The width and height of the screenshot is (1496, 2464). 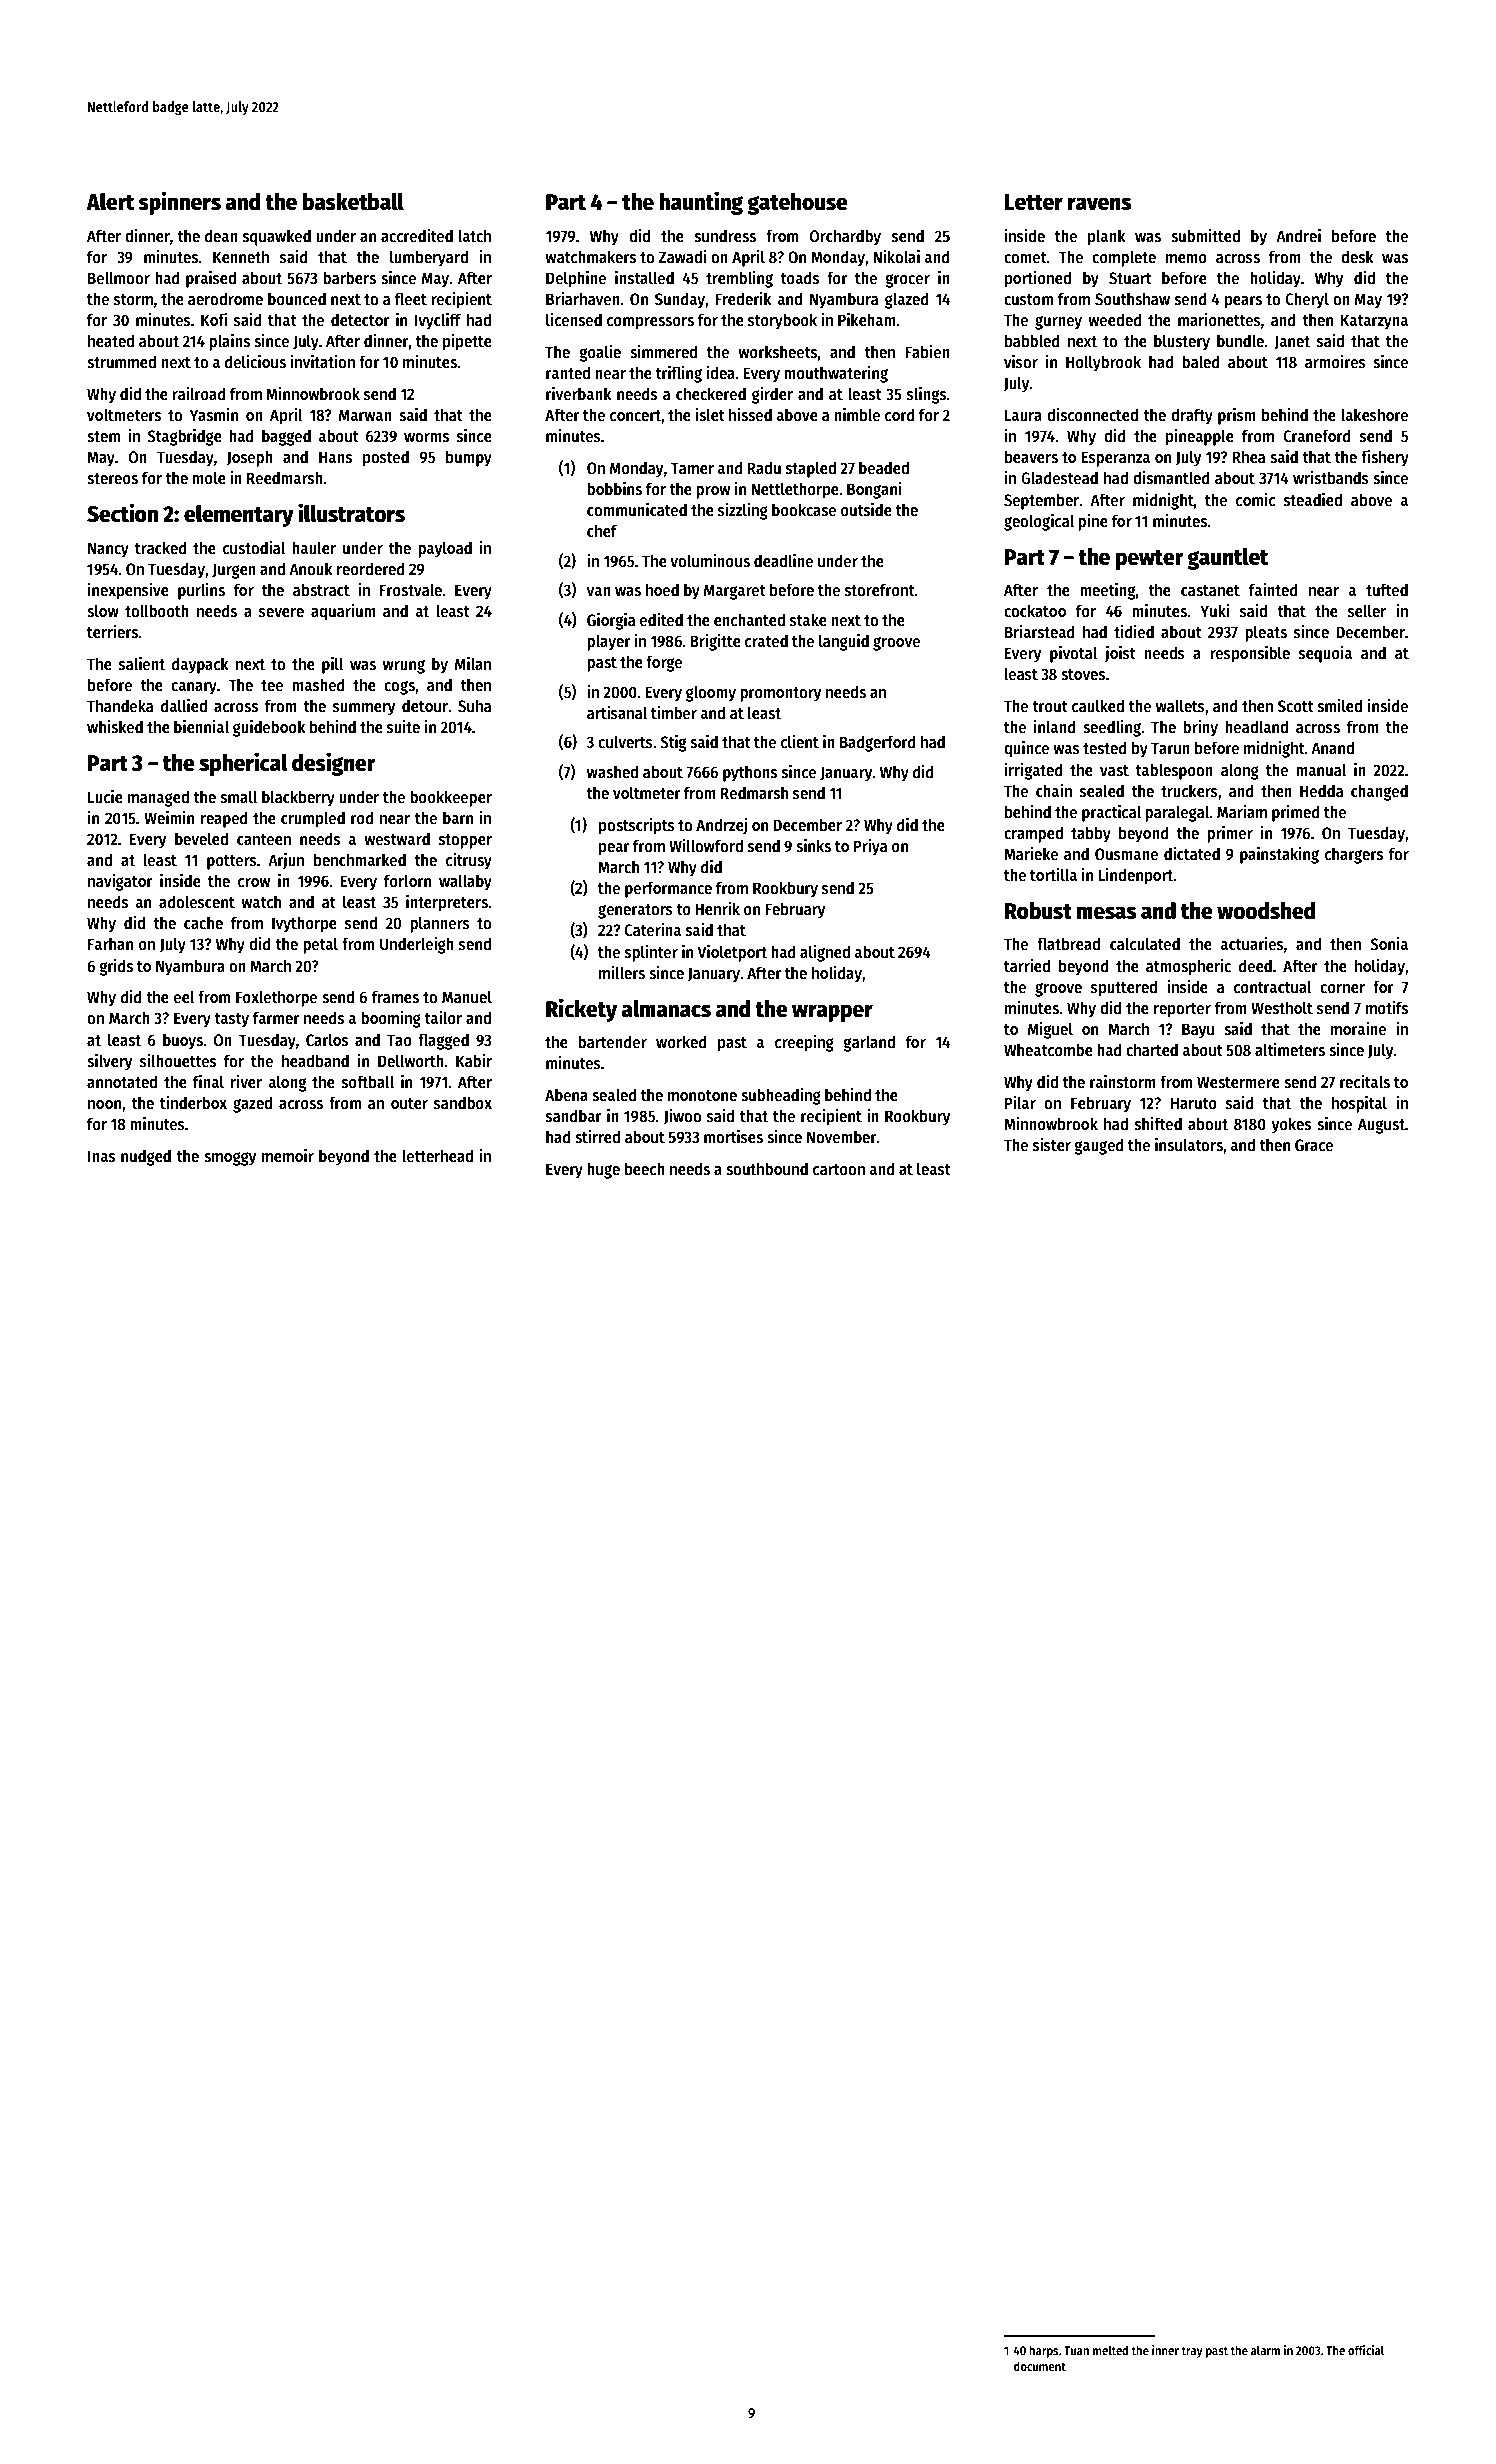 What do you see at coordinates (112, 479) in the screenshot?
I see `stereos` at bounding box center [112, 479].
